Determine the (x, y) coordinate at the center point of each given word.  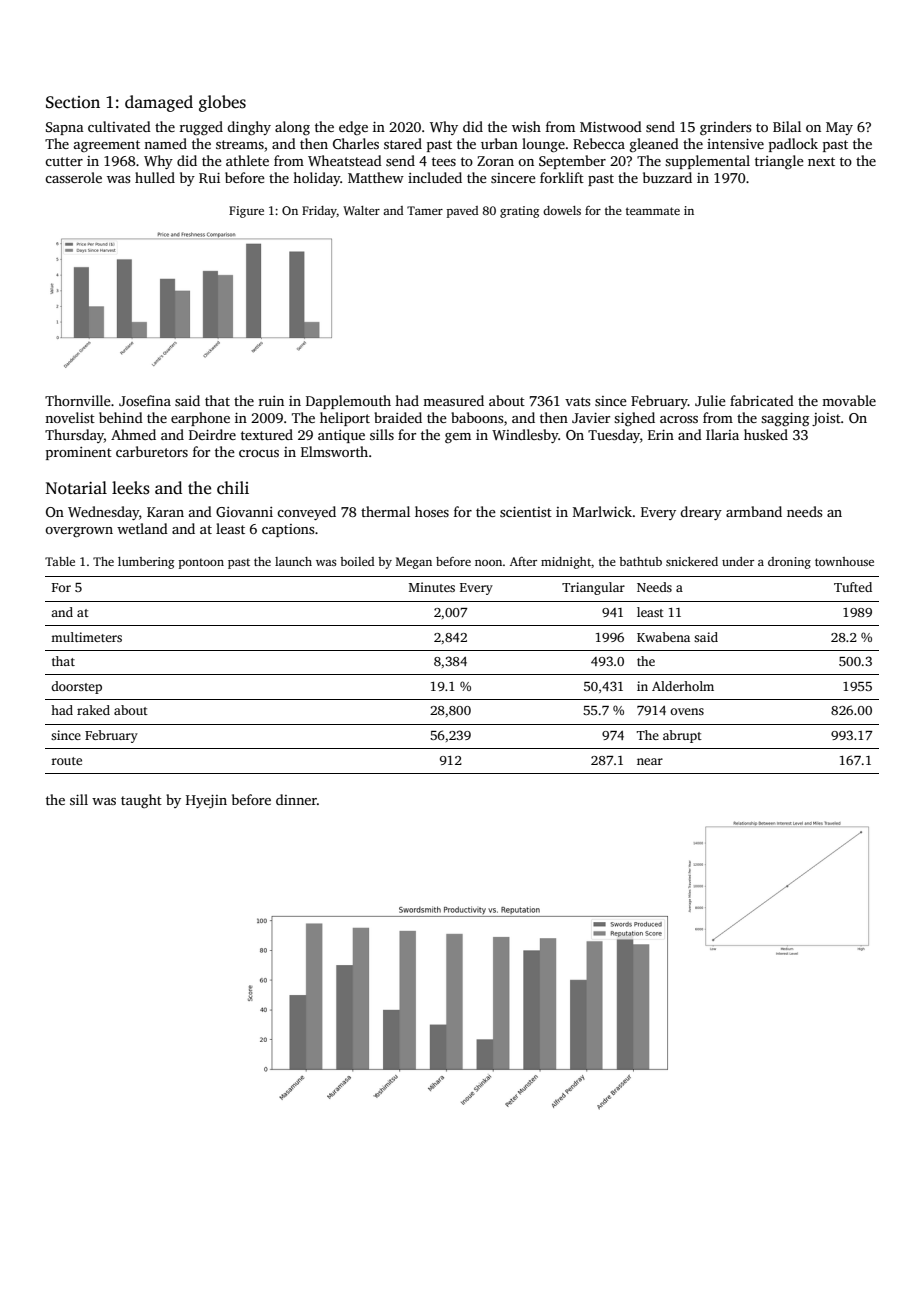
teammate (653, 211)
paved (463, 212)
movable (849, 400)
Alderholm (683, 686)
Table (60, 561)
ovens (687, 711)
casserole (73, 177)
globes (222, 103)
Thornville (78, 400)
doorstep (76, 687)
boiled (357, 561)
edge (353, 128)
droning (789, 563)
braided (398, 417)
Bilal (787, 126)
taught (141, 801)
